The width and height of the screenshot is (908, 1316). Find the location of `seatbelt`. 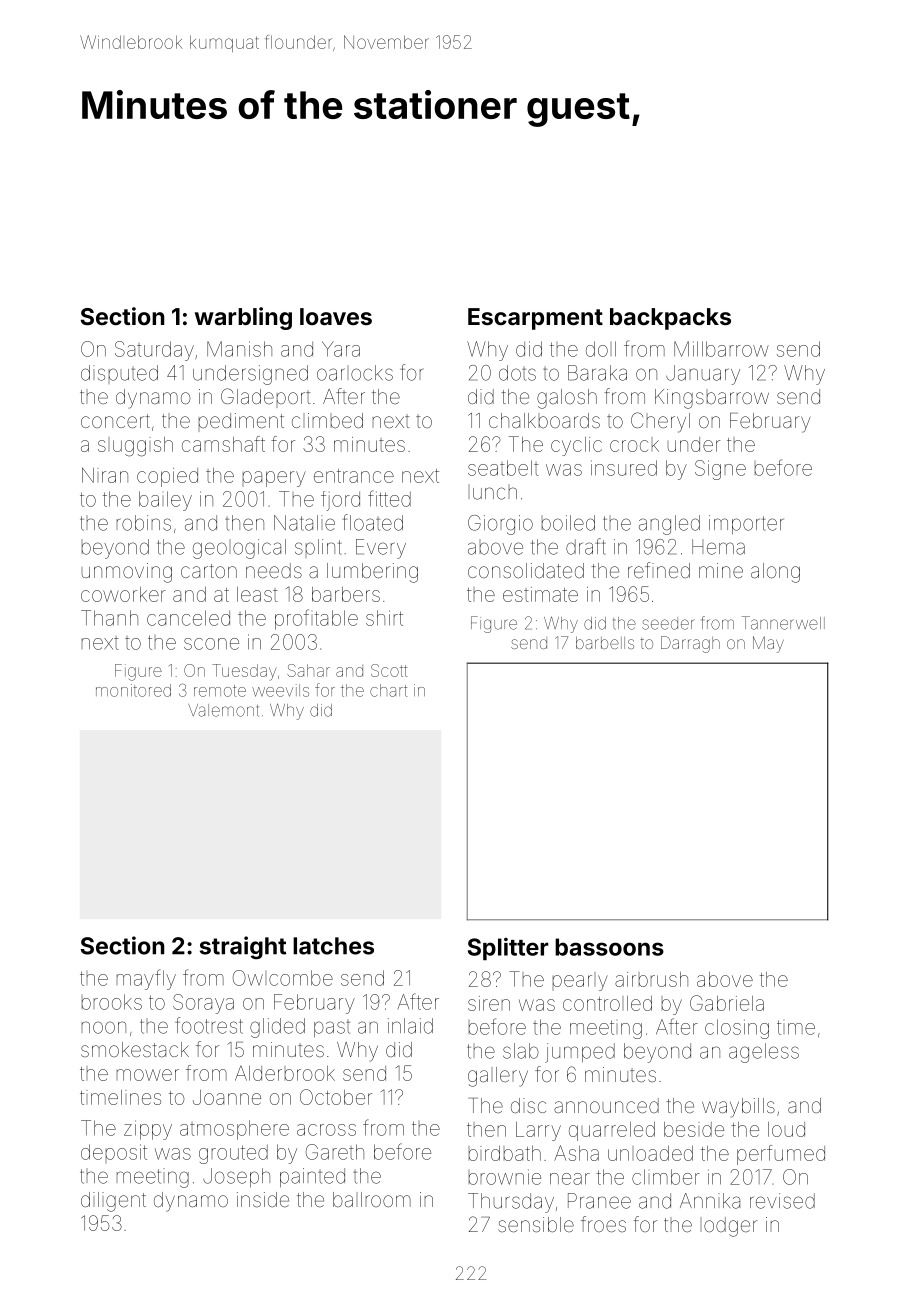

seatbelt is located at coordinates (503, 468).
